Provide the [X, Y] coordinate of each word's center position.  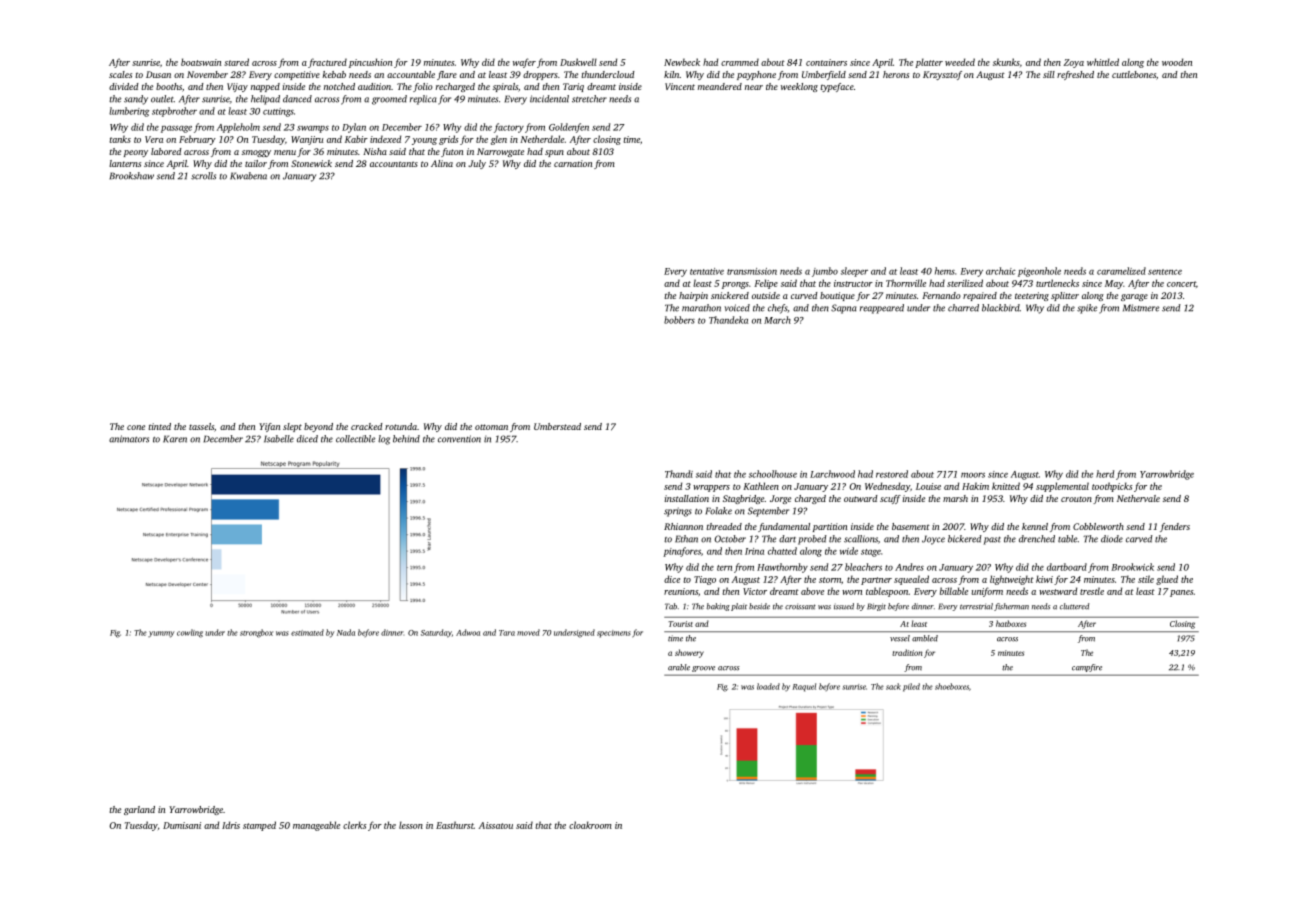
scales [120, 74]
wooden [1177, 62]
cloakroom [590, 825]
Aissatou [496, 825]
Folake [719, 511]
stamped [259, 826]
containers [826, 62]
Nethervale [1138, 498]
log [384, 440]
